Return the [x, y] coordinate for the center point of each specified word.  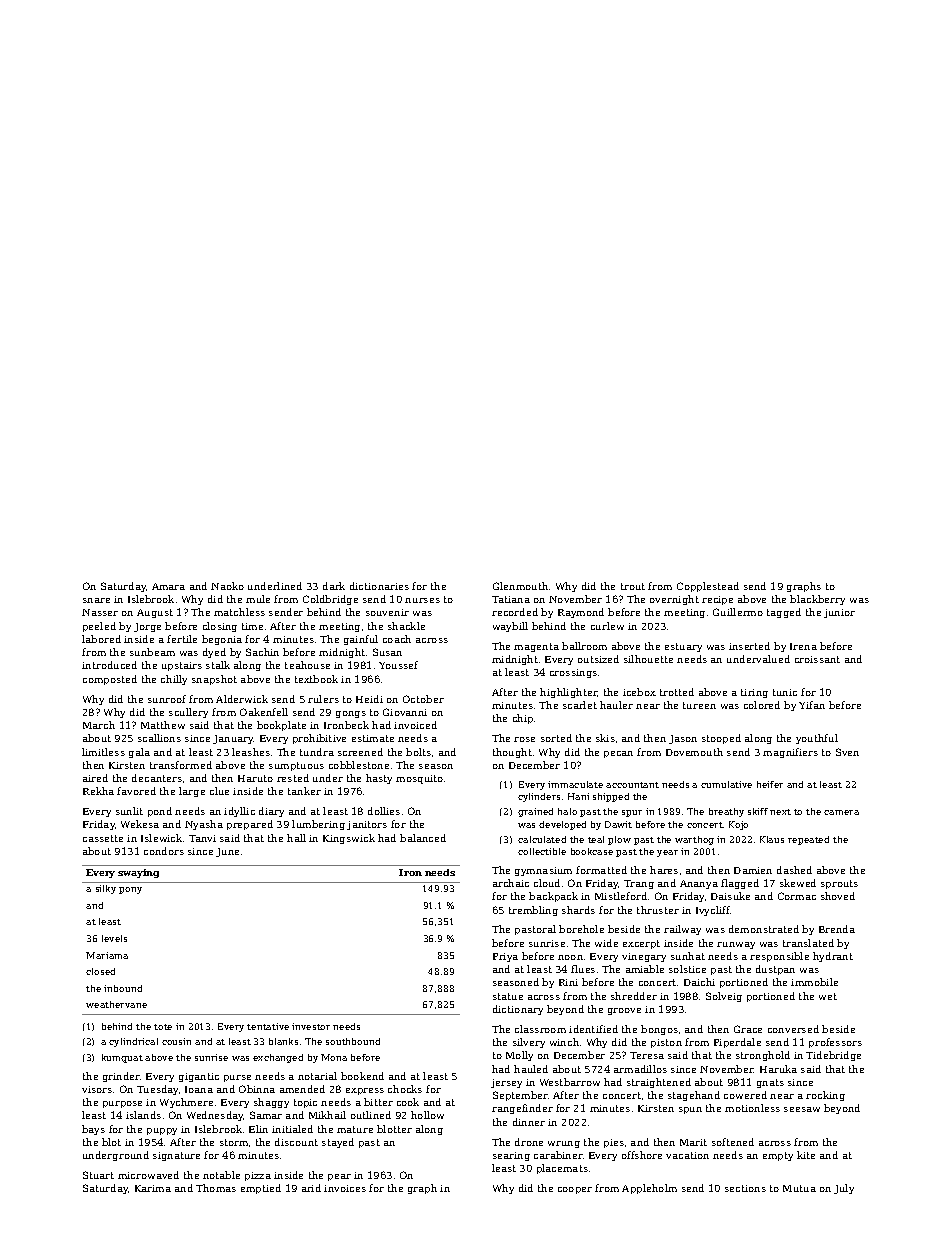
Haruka [778, 1069]
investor [311, 1026]
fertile [182, 639]
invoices [345, 1188]
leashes [251, 752]
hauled [531, 1069]
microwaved [148, 1175]
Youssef [398, 665]
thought [512, 753]
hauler [616, 705]
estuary [683, 647]
